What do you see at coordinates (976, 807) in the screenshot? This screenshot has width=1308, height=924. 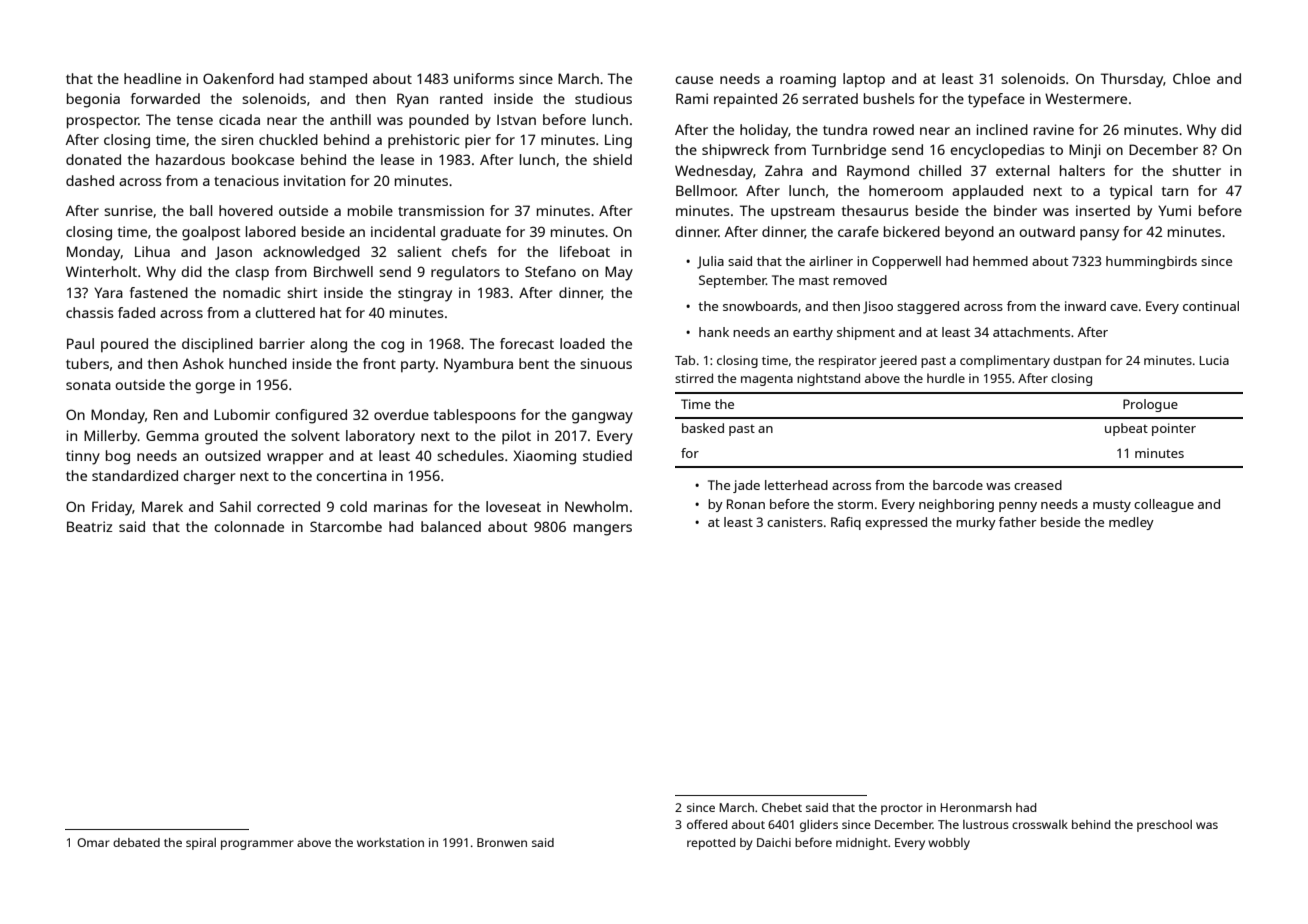 I see `Heronmarsh` at bounding box center [976, 807].
